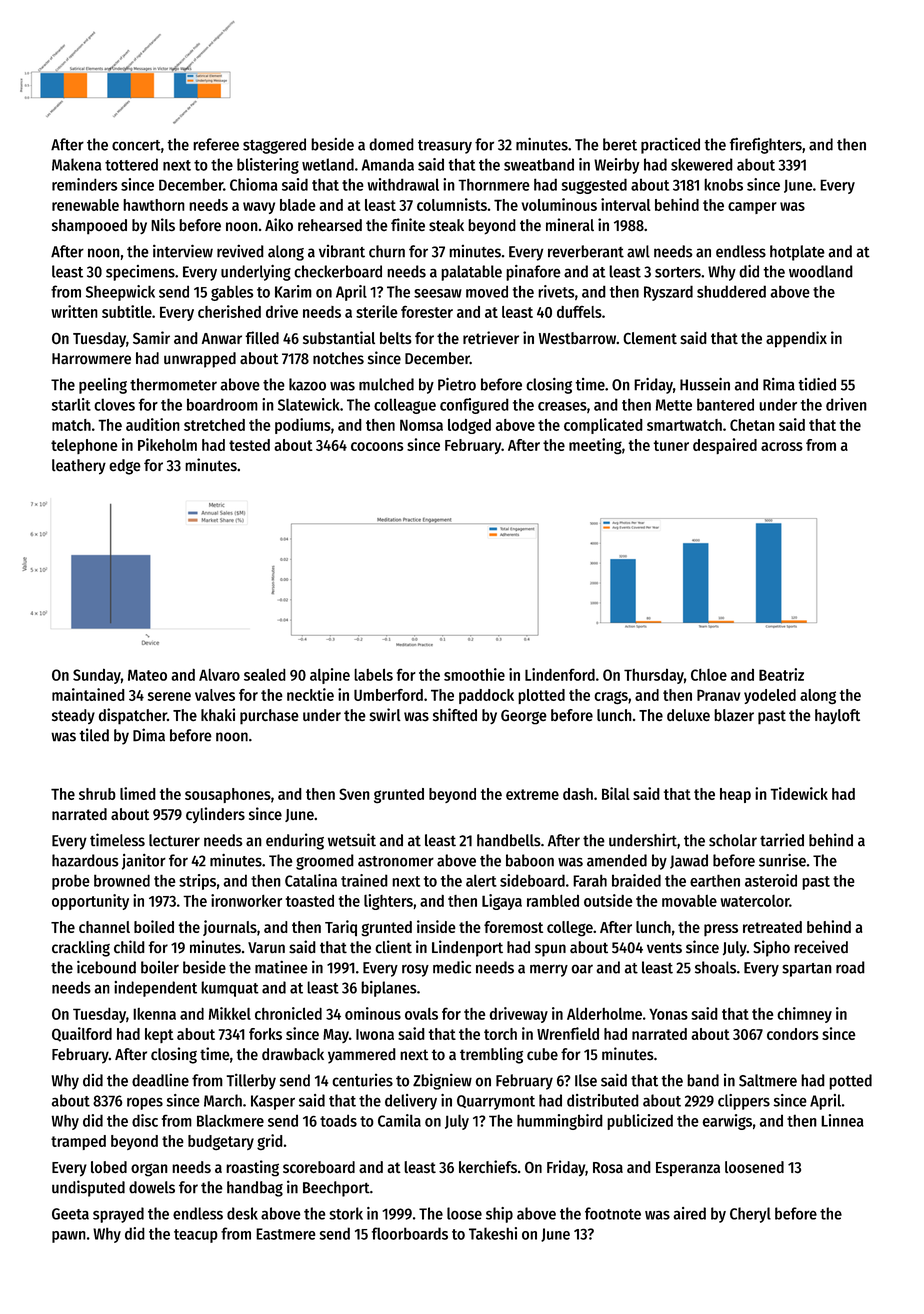 The image size is (924, 1314). I want to click on treasury, so click(445, 147).
